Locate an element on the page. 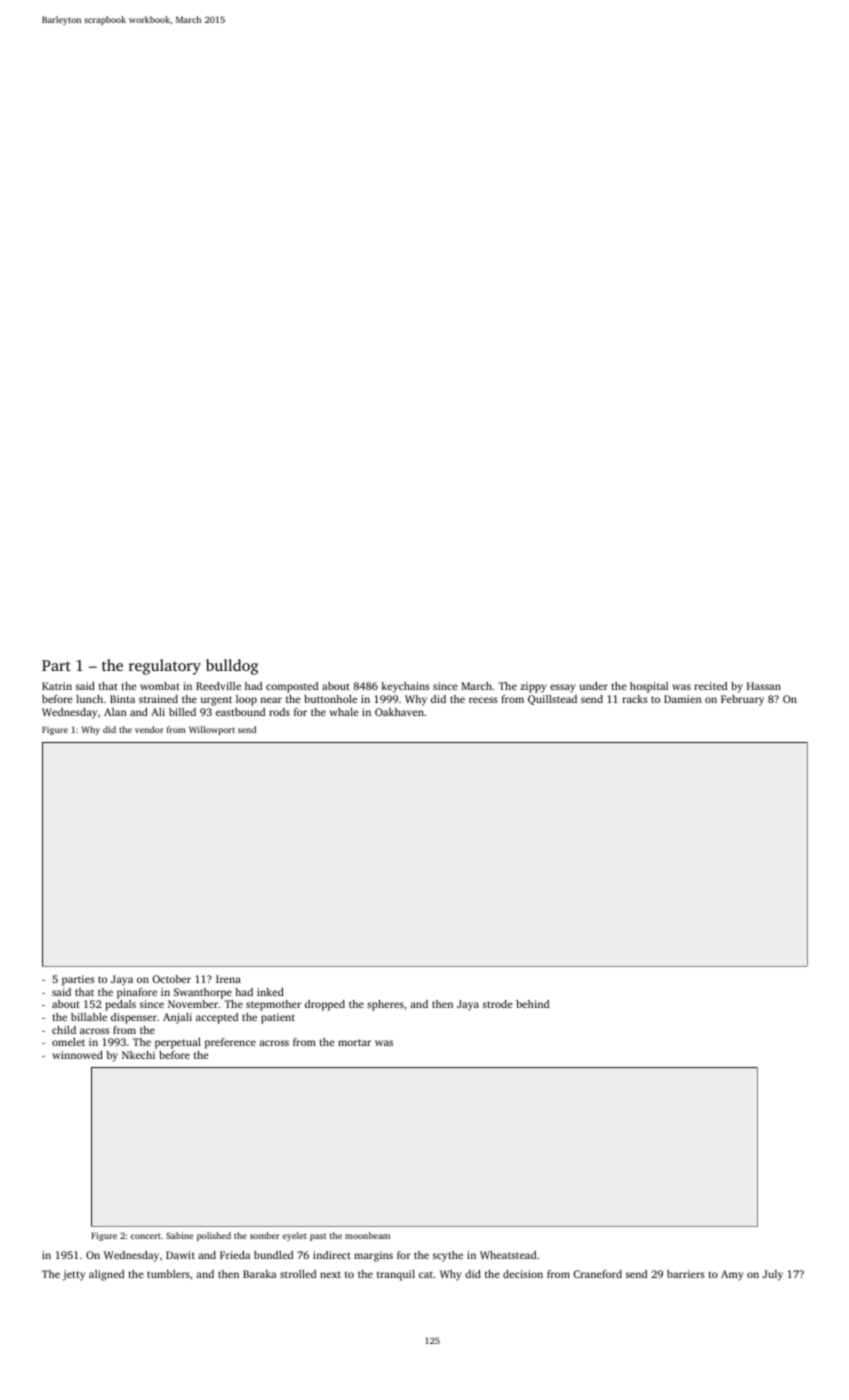 This page has width=849, height=1400. dropped is located at coordinates (325, 1005).
